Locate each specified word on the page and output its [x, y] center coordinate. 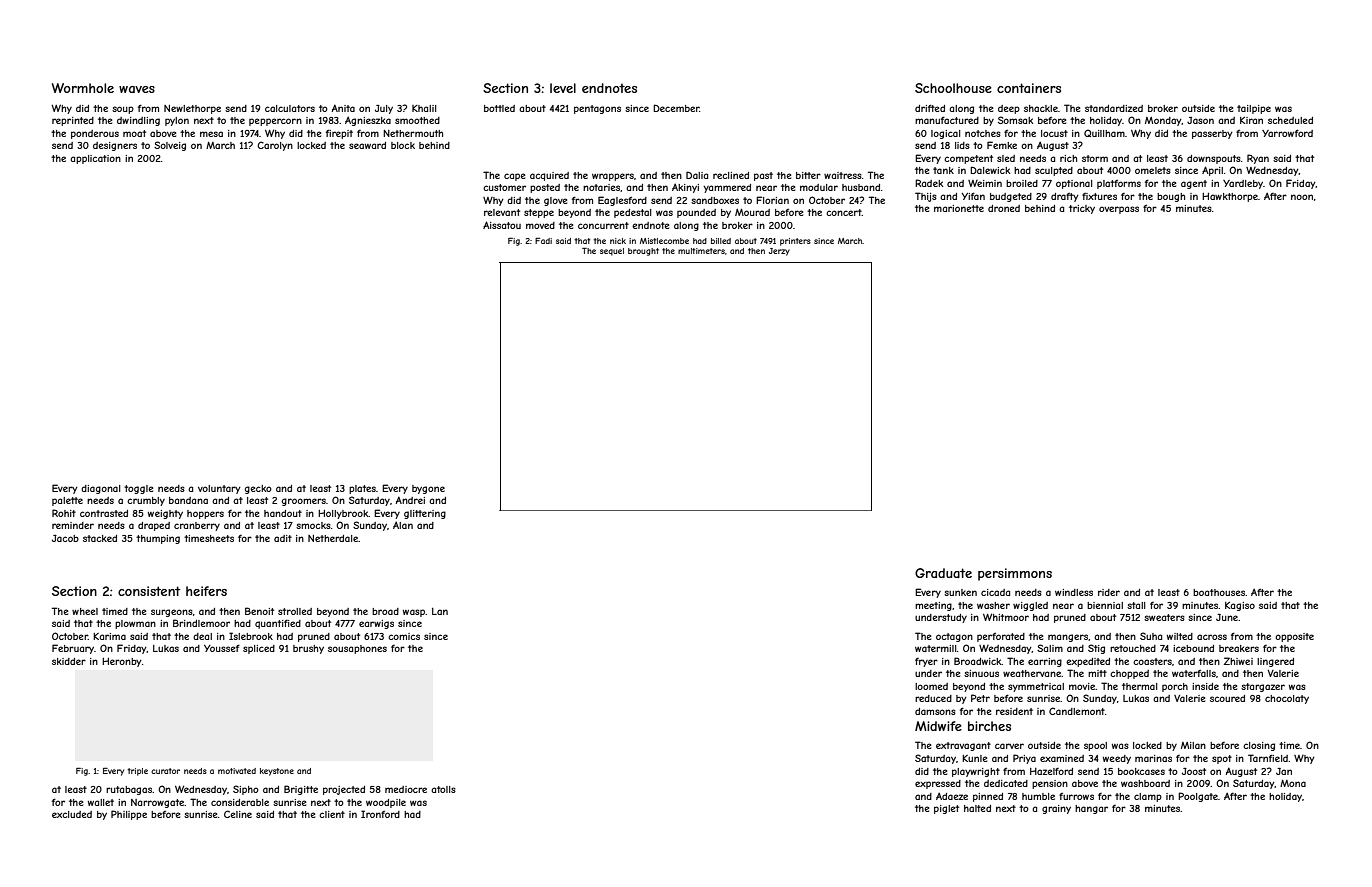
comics [404, 636]
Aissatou [502, 225]
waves [137, 89]
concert [844, 212]
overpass [1119, 210]
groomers [304, 502]
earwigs [376, 624]
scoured [1227, 698]
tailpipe [1254, 109]
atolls [443, 789]
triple [137, 772]
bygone [428, 489]
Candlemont [1077, 711]
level [563, 88]
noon [1302, 197]
